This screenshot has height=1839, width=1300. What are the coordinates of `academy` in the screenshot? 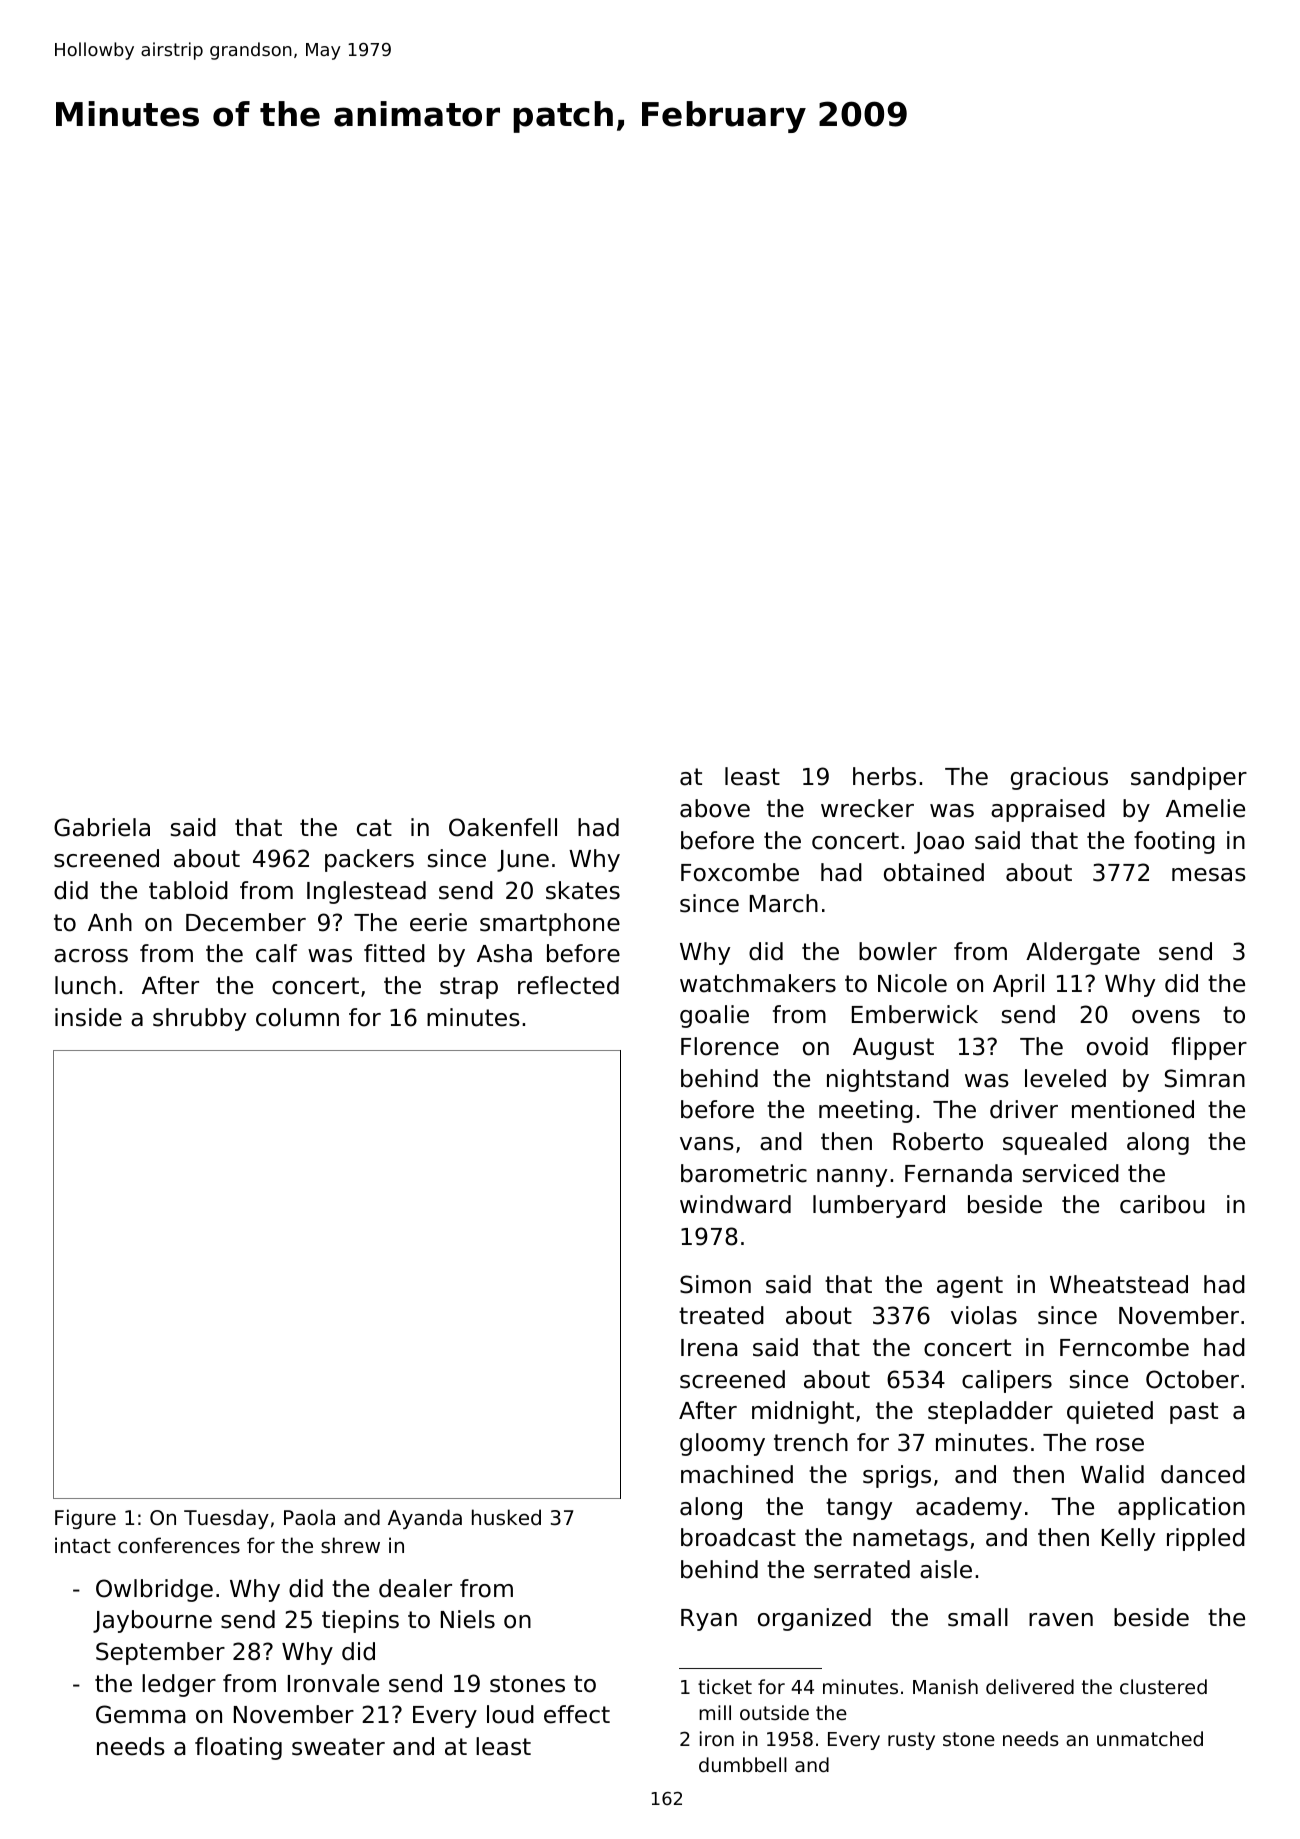 It's located at (969, 1508).
